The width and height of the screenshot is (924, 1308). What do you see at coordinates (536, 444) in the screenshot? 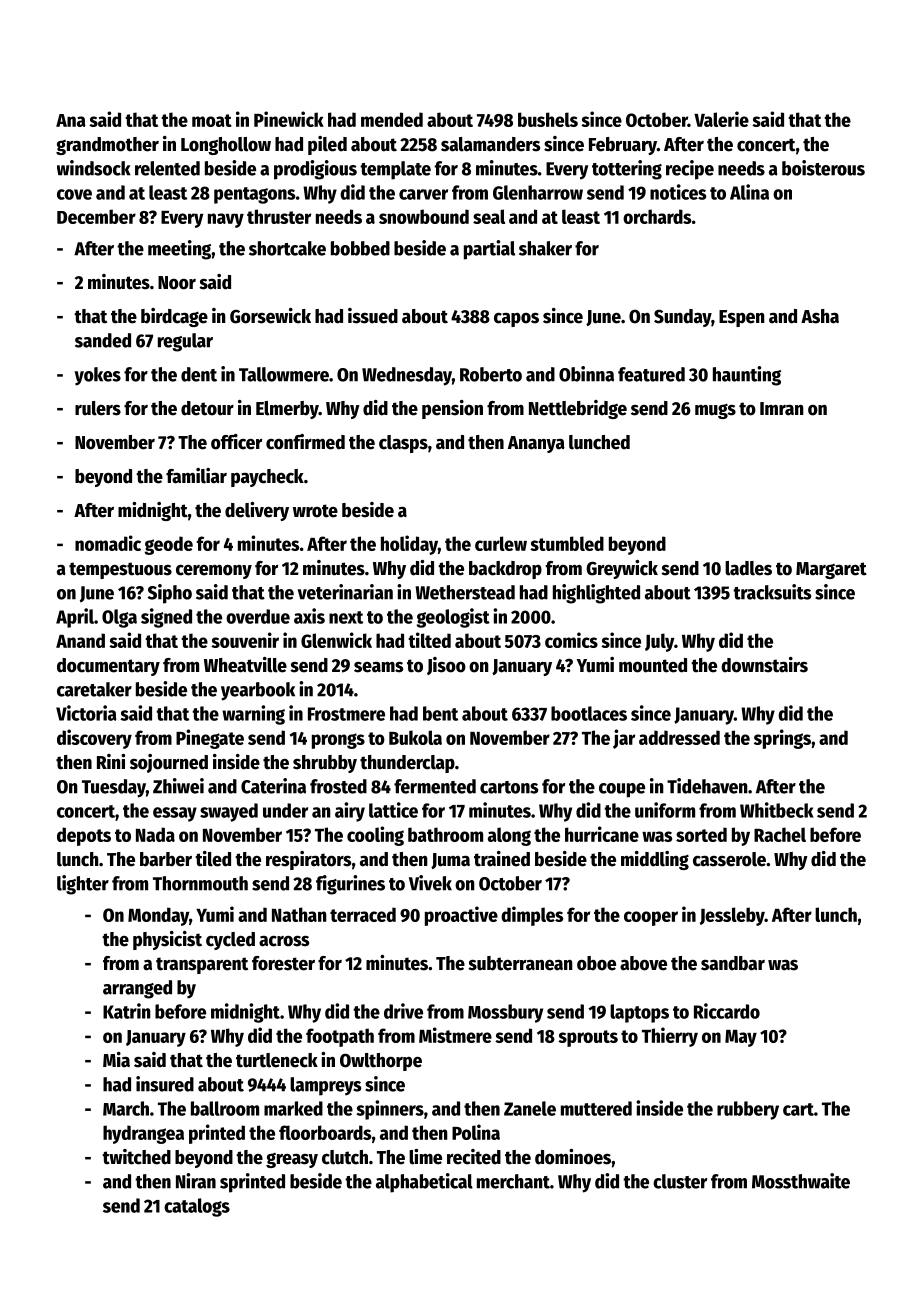
I see `Ananya` at bounding box center [536, 444].
